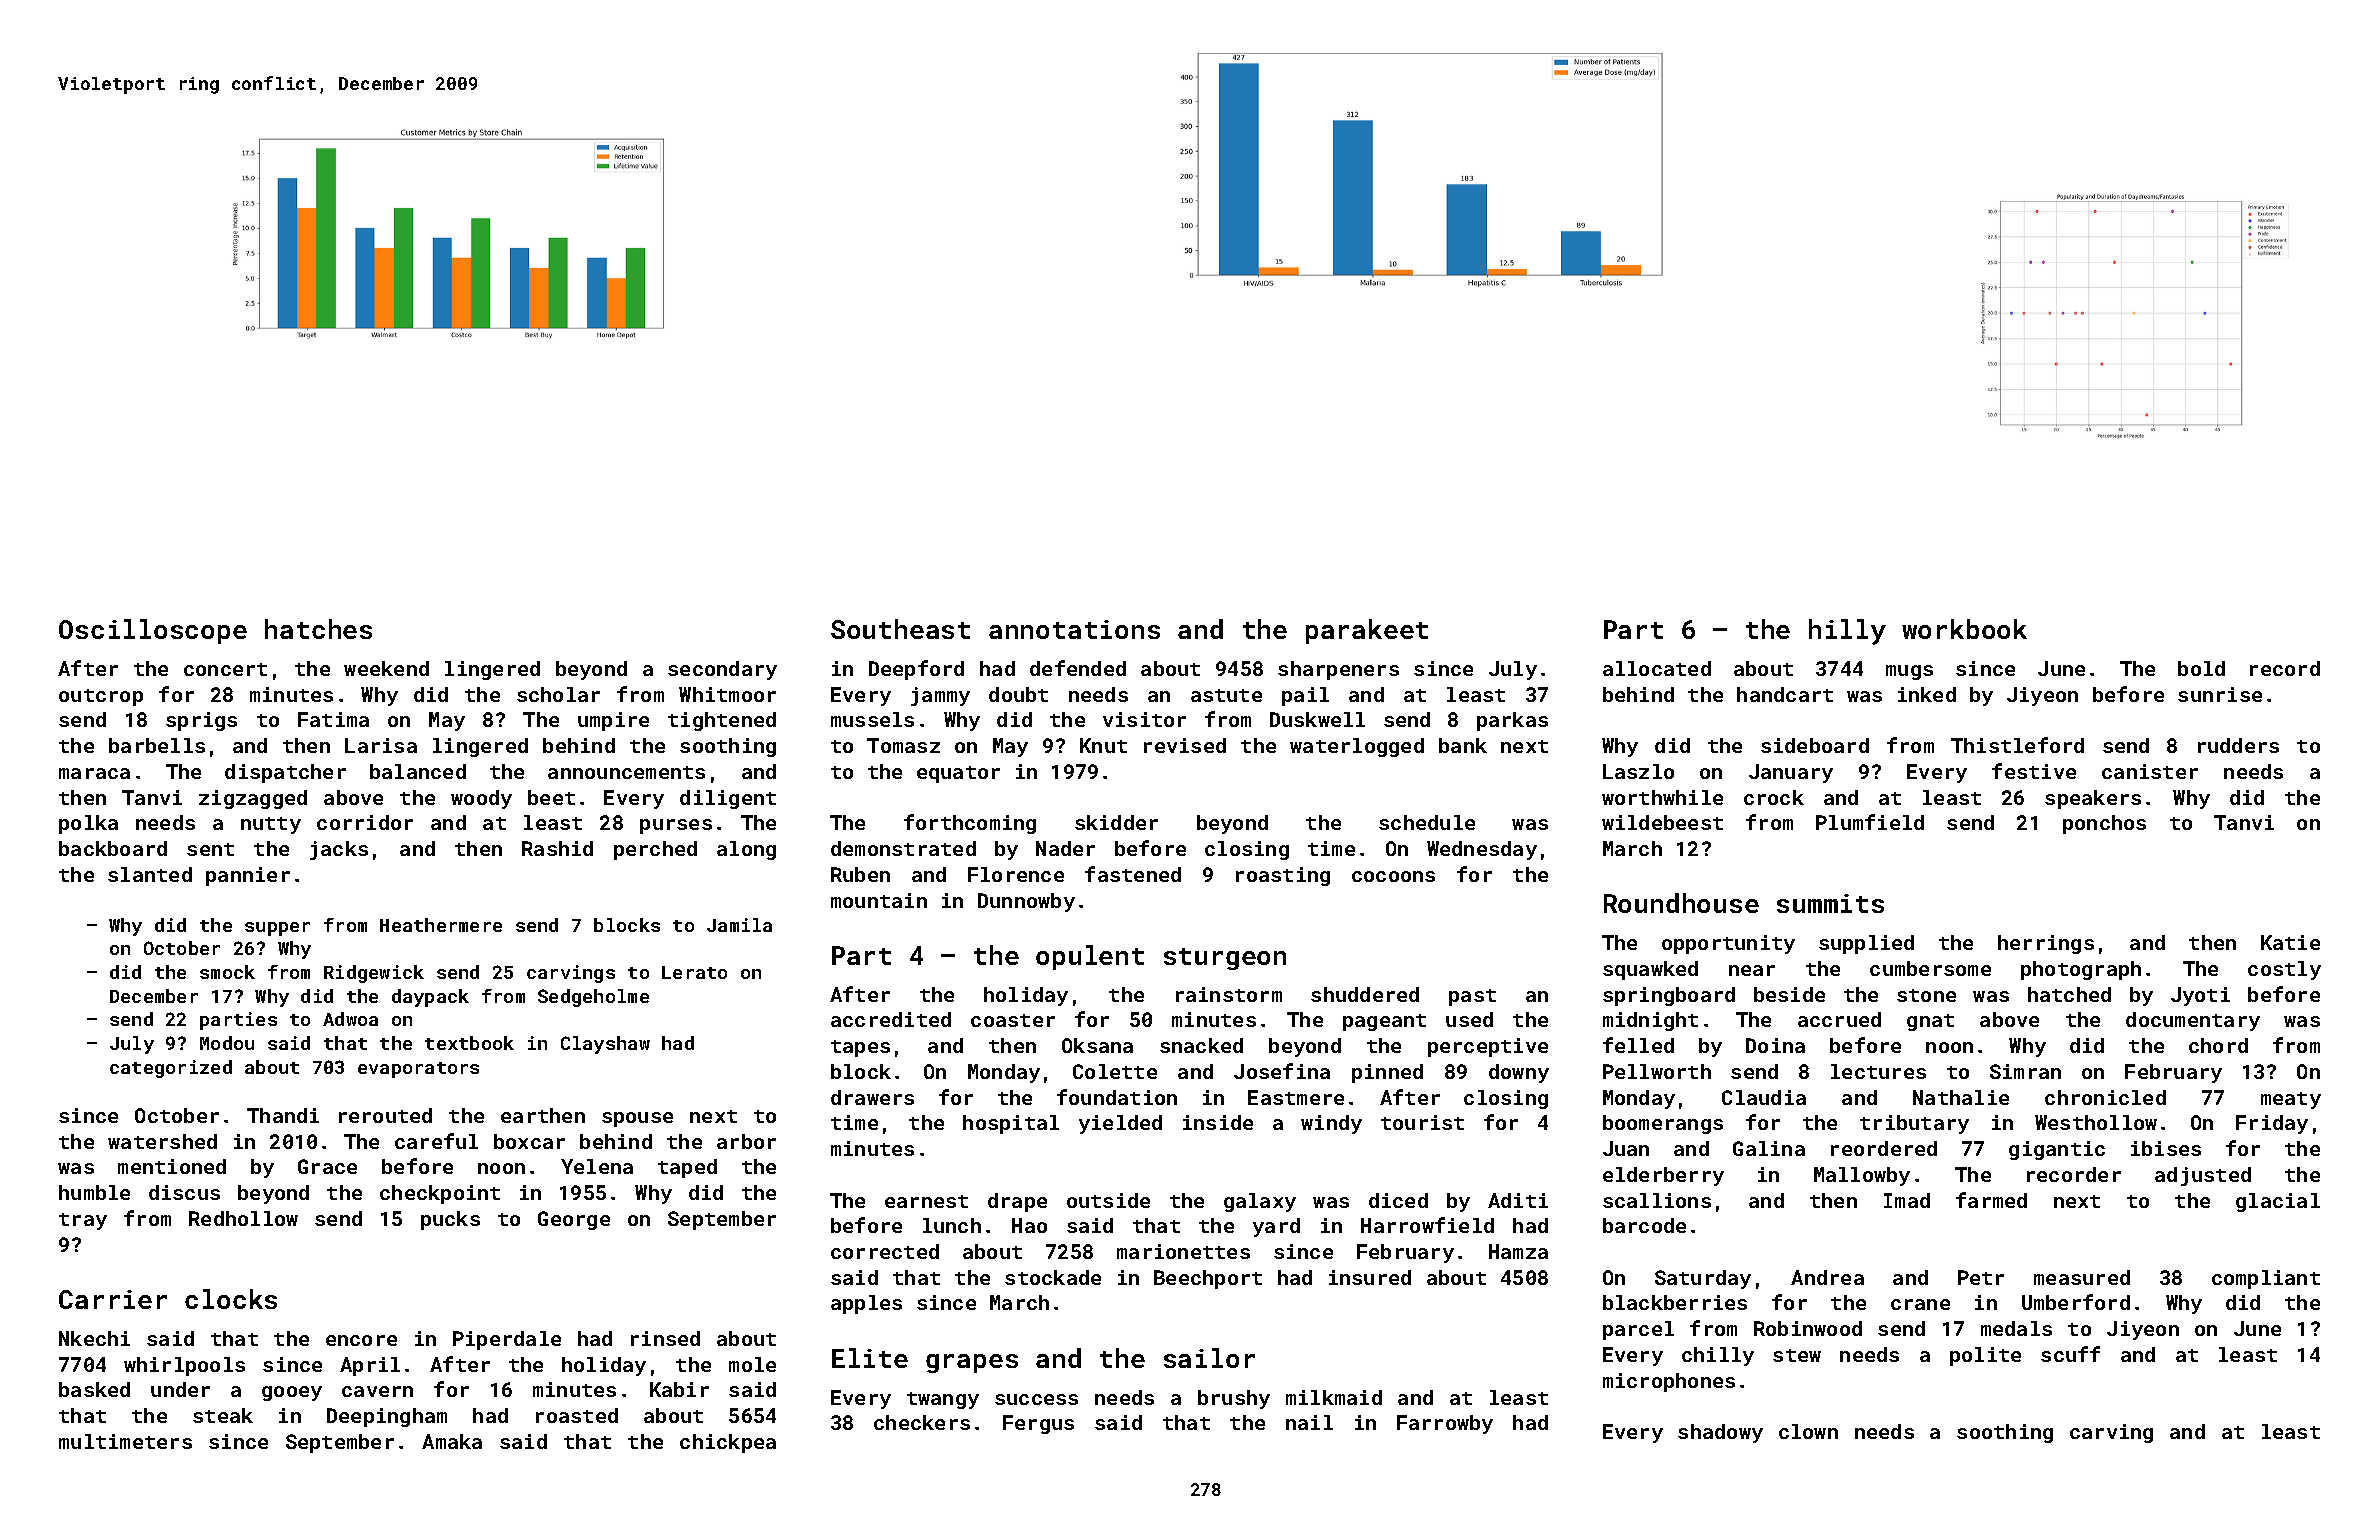  Describe the element at coordinates (1964, 629) in the image. I see `workbook` at that location.
